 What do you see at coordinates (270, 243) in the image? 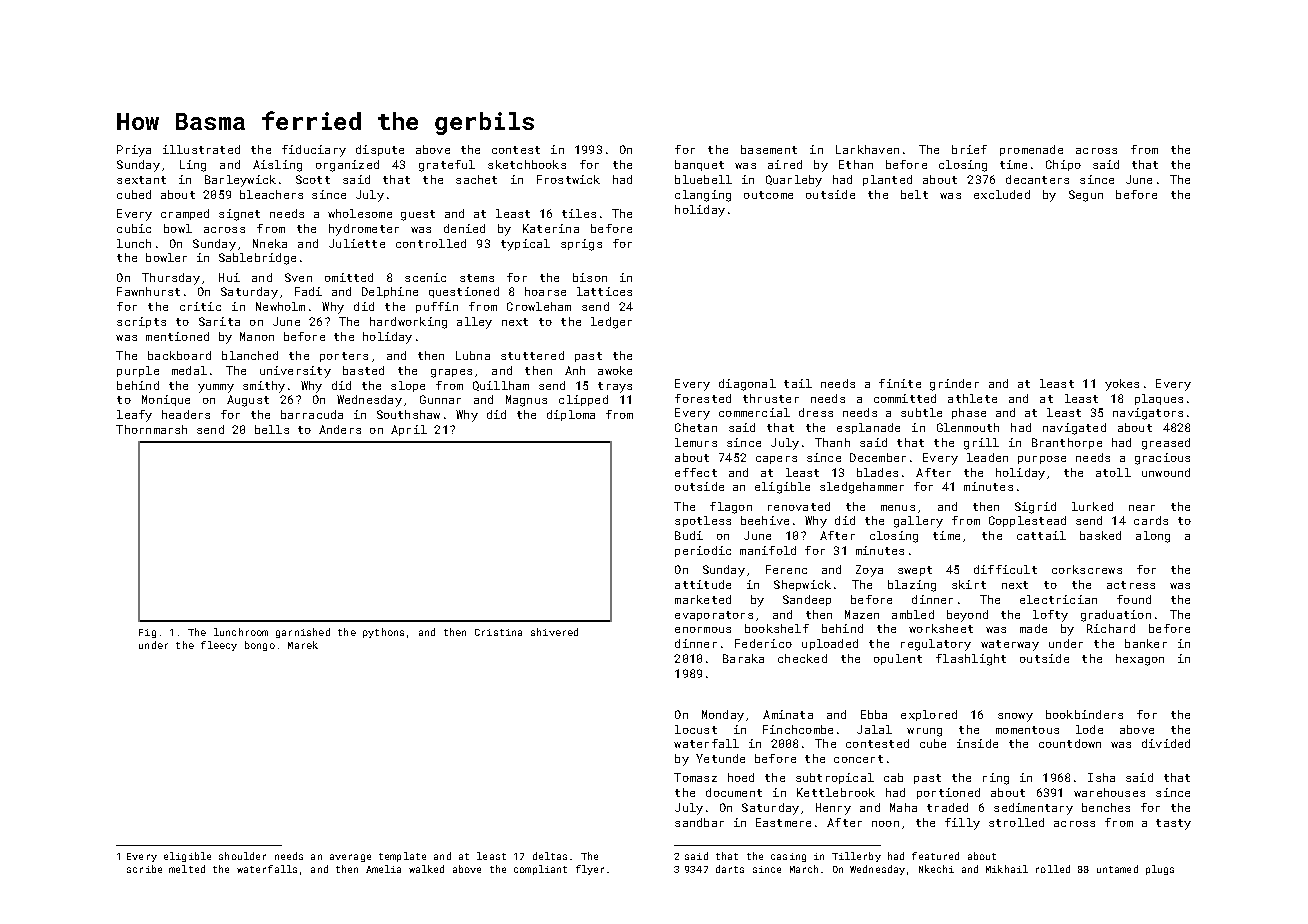
I see `Nneka` at bounding box center [270, 243].
